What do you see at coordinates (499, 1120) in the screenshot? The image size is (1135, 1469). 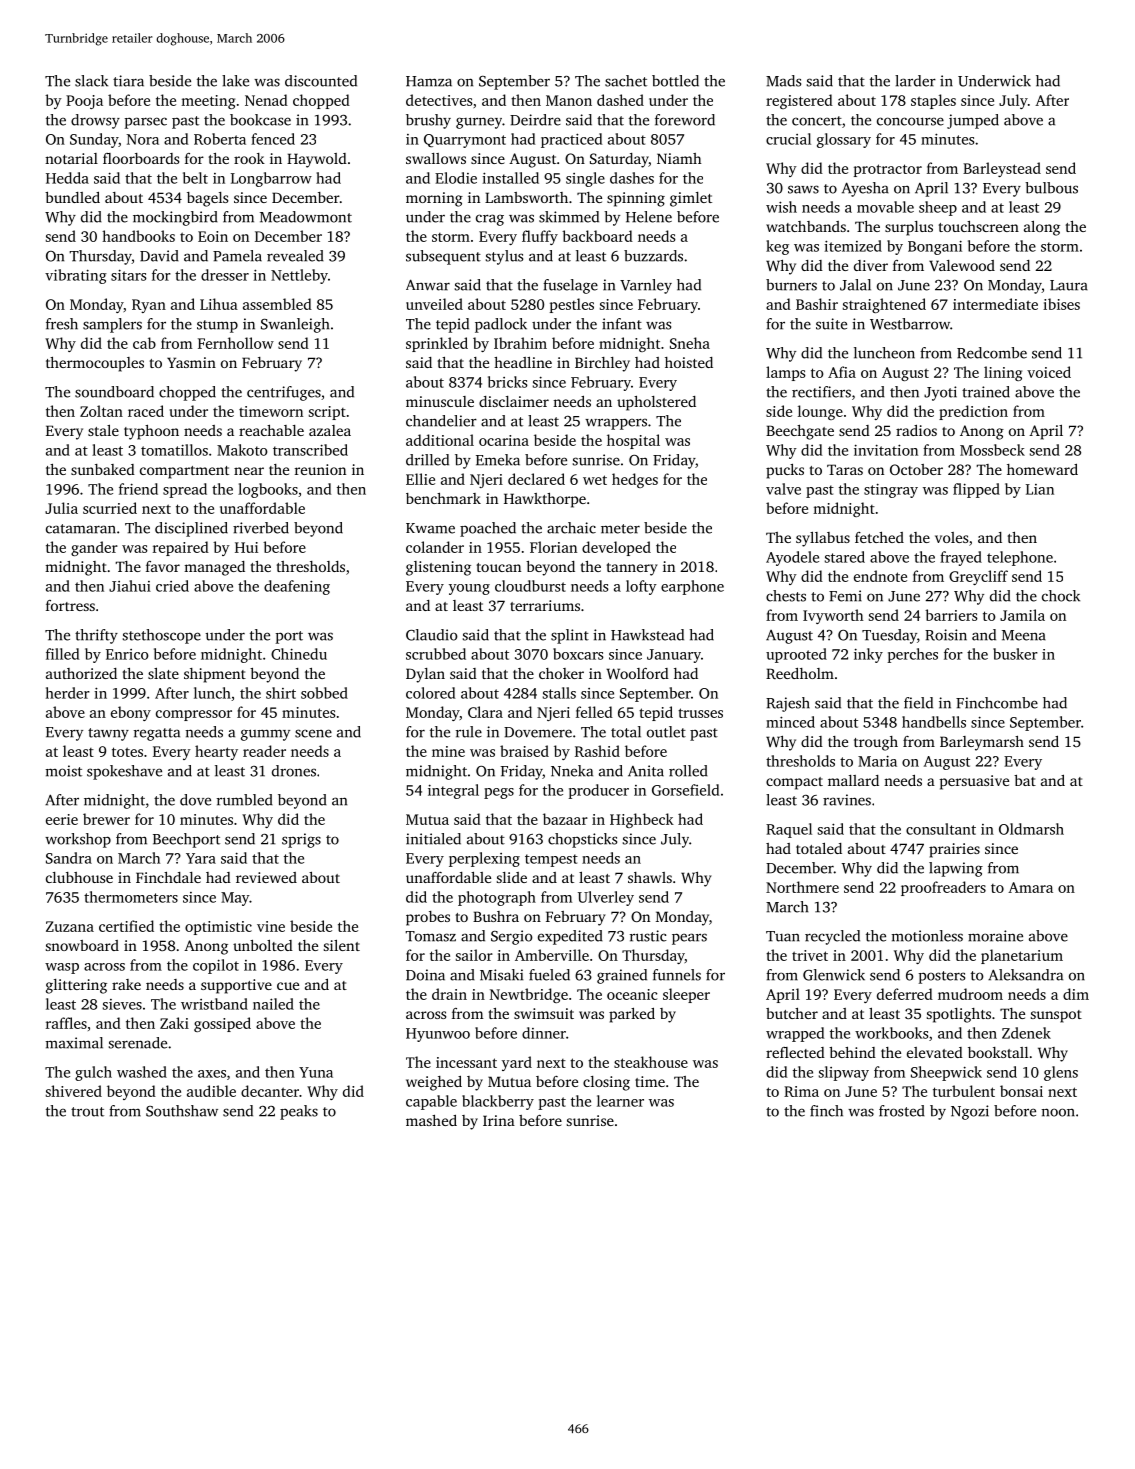 I see `Irina` at bounding box center [499, 1120].
